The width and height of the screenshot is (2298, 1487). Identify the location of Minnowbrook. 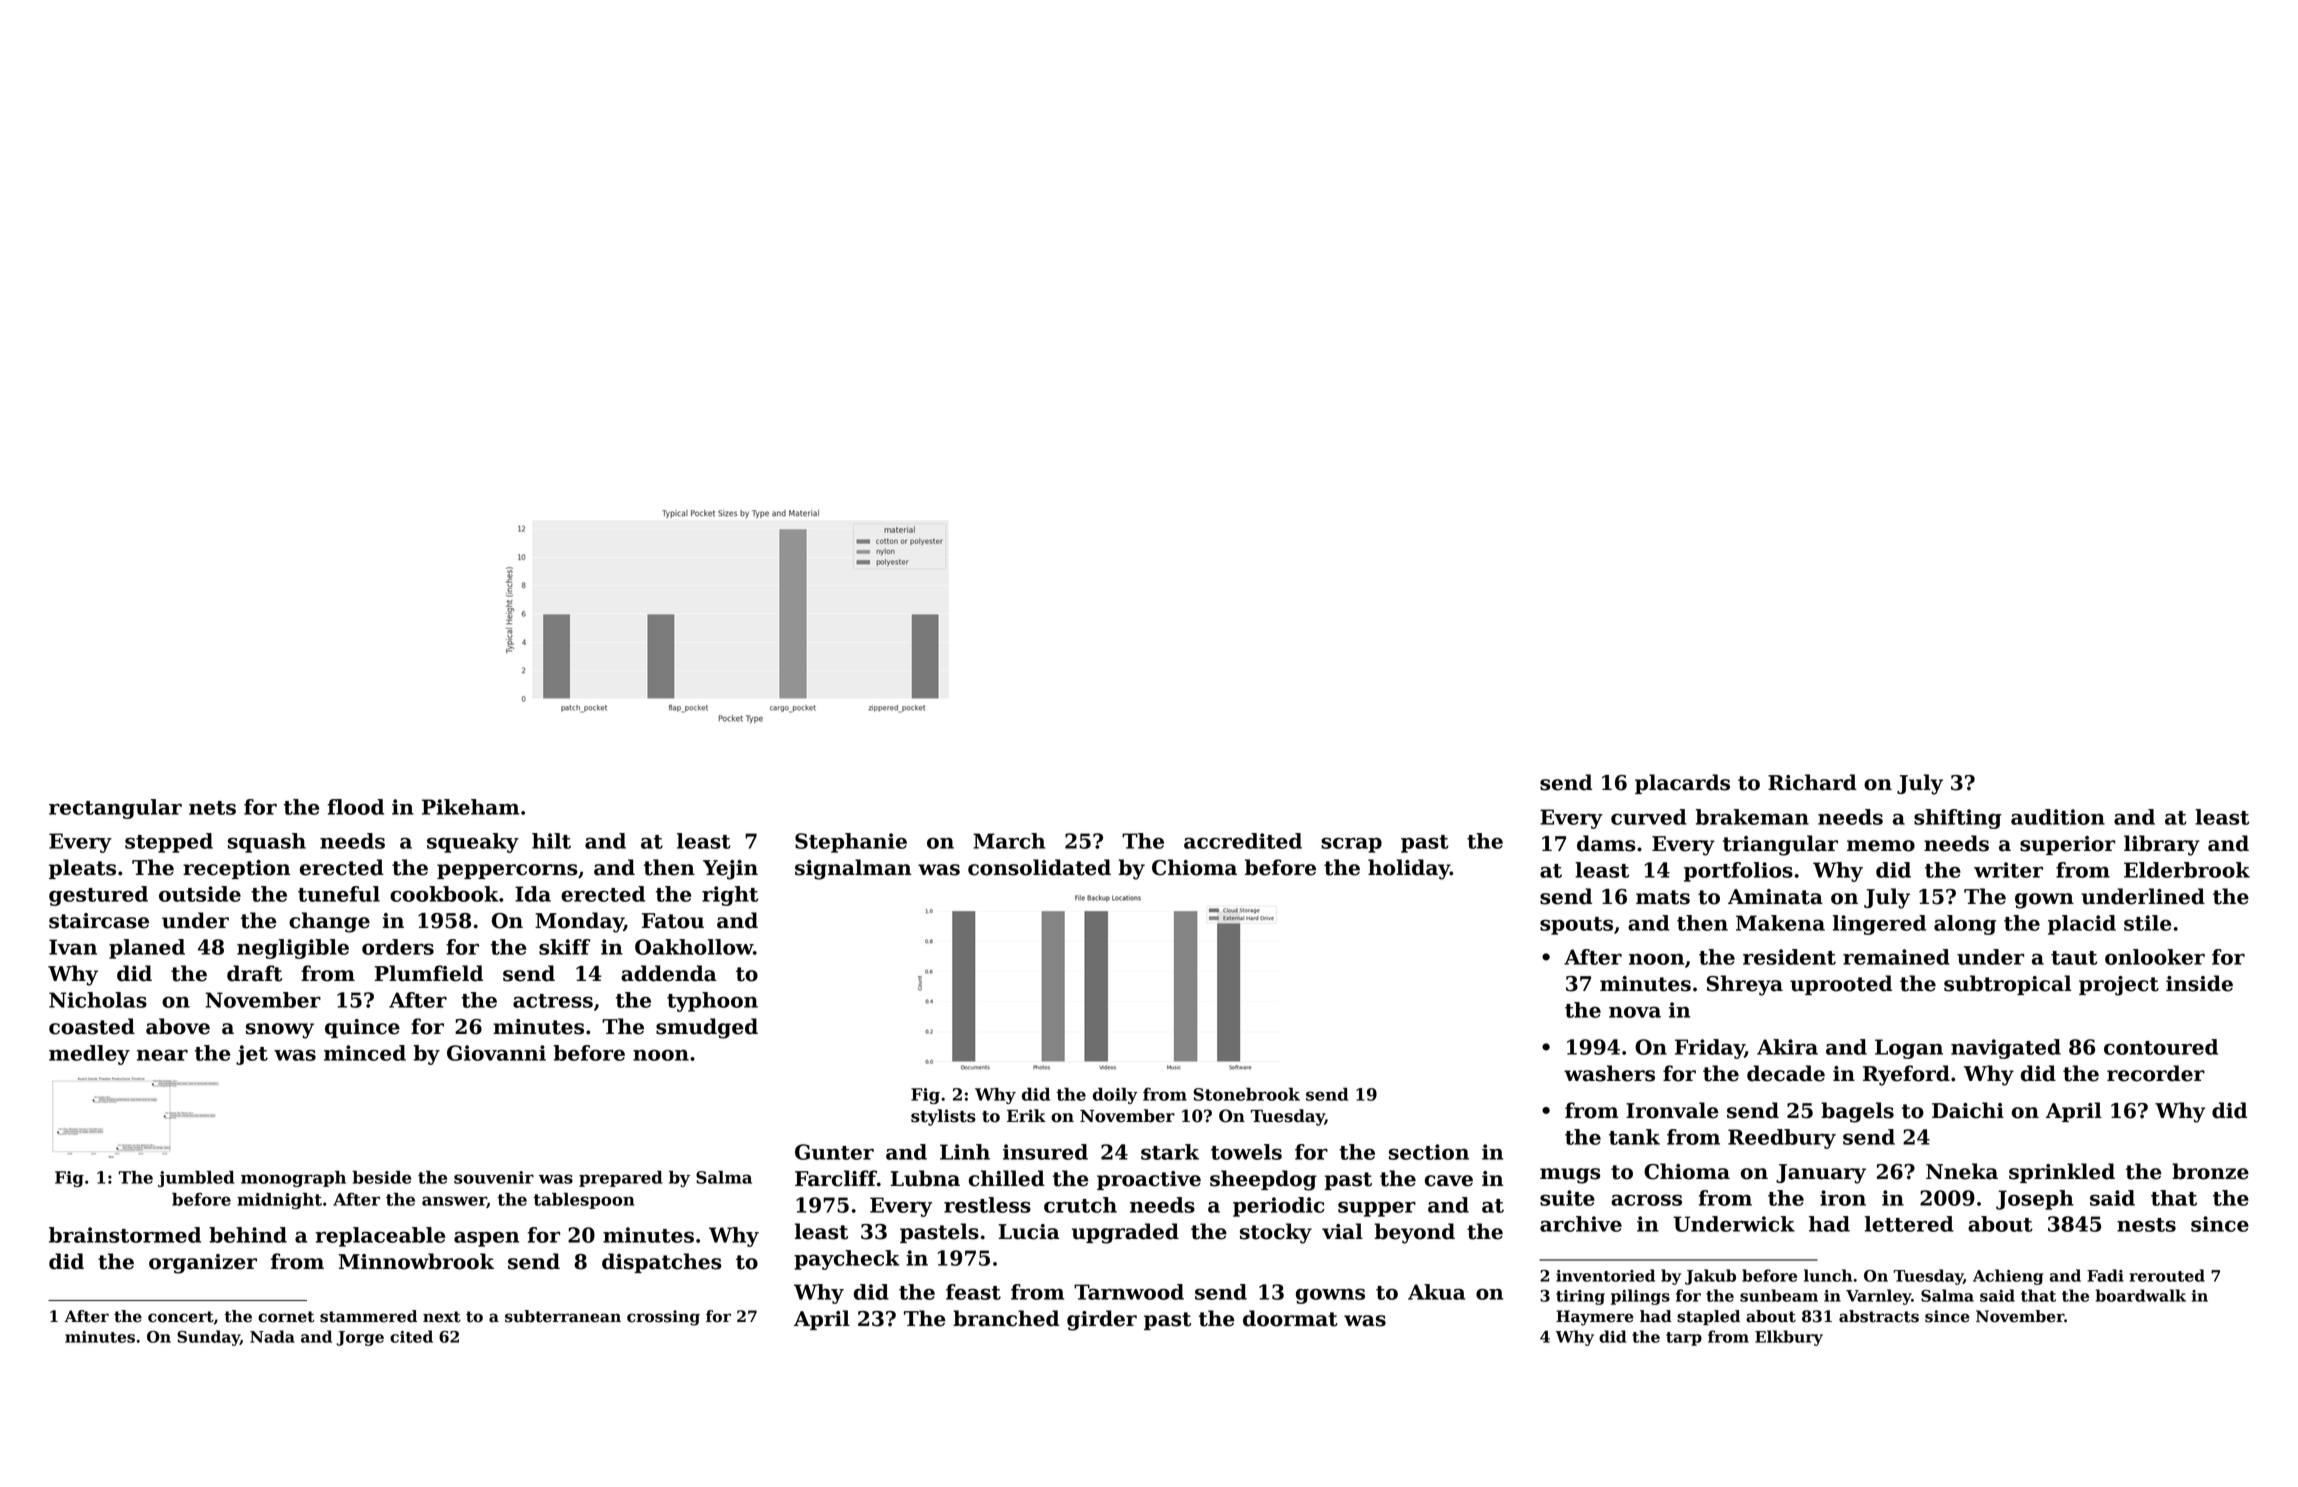
(416, 1261).
